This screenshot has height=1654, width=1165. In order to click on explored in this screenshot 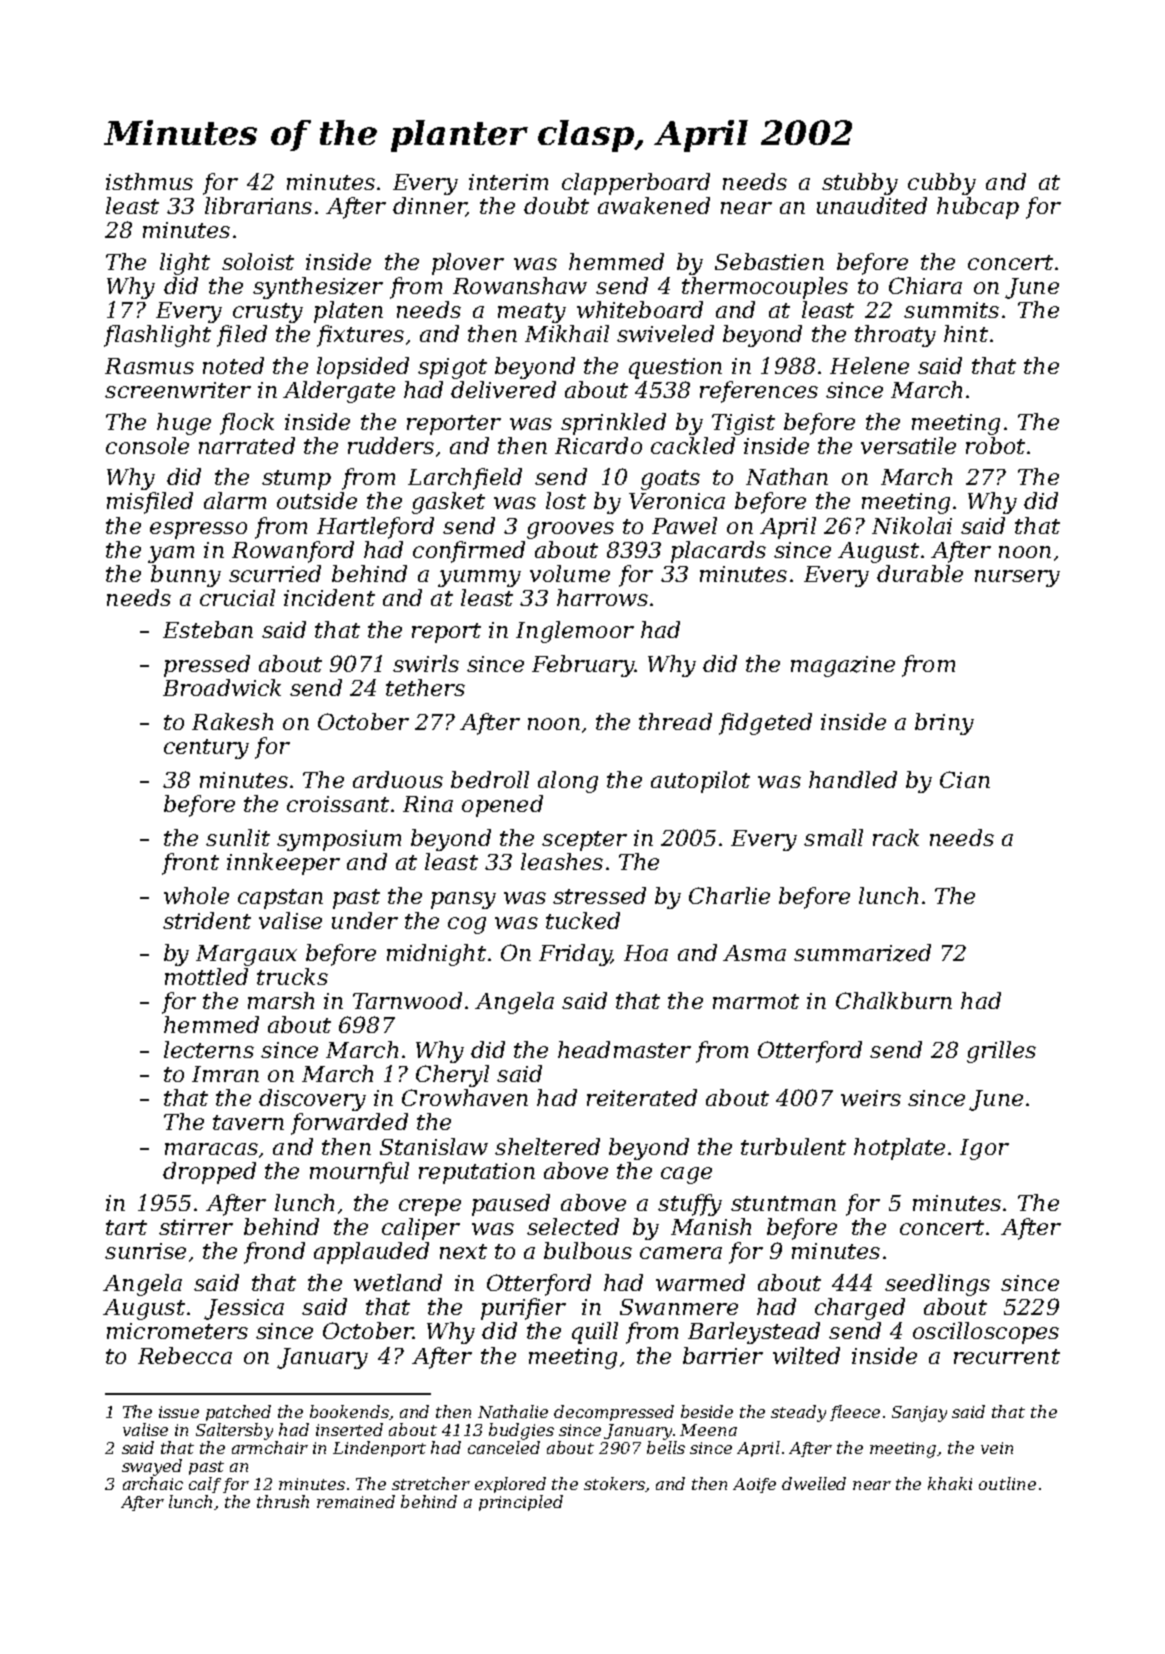, I will do `click(510, 1485)`.
